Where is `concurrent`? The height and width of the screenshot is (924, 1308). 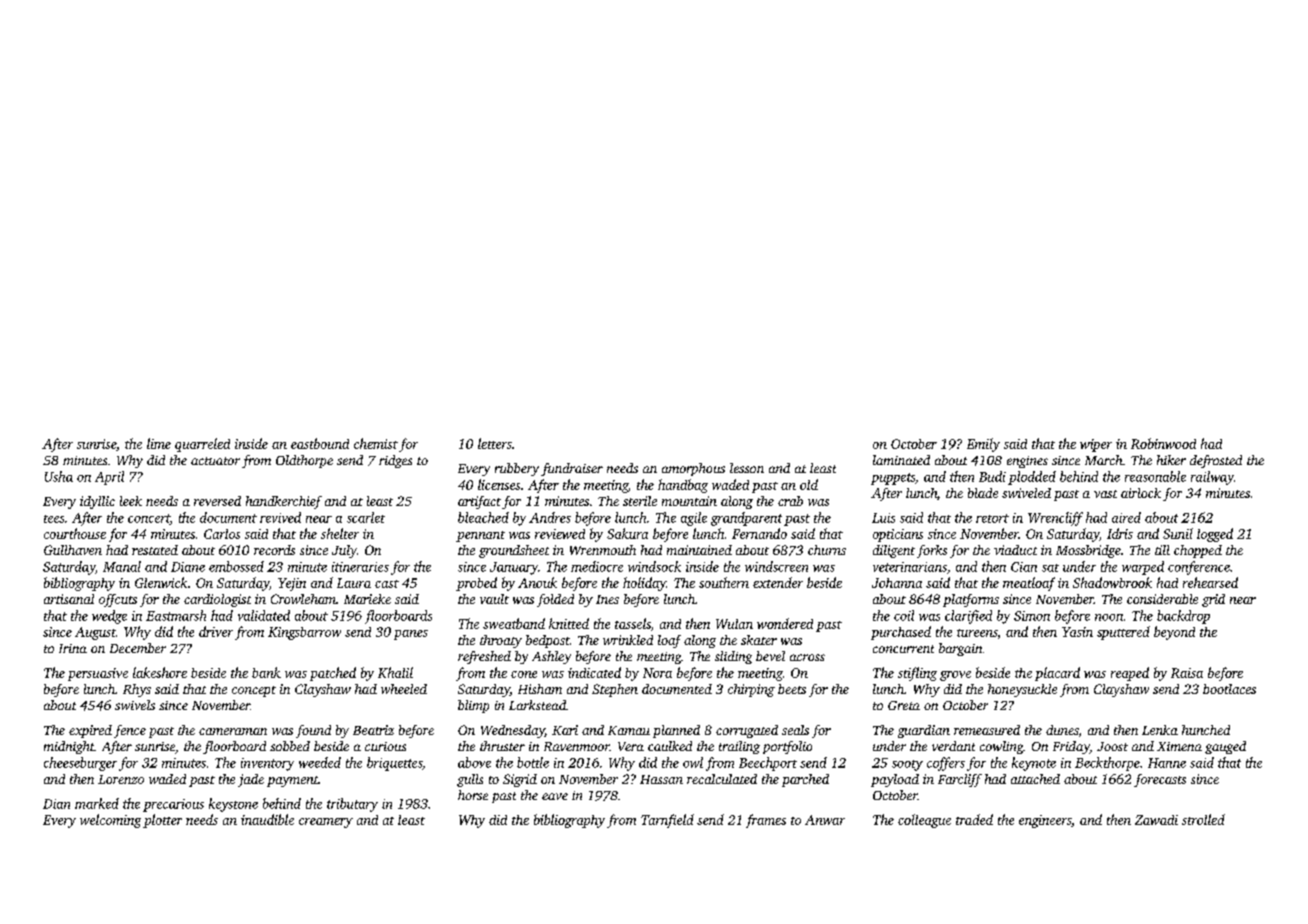 concurrent is located at coordinates (903, 649).
